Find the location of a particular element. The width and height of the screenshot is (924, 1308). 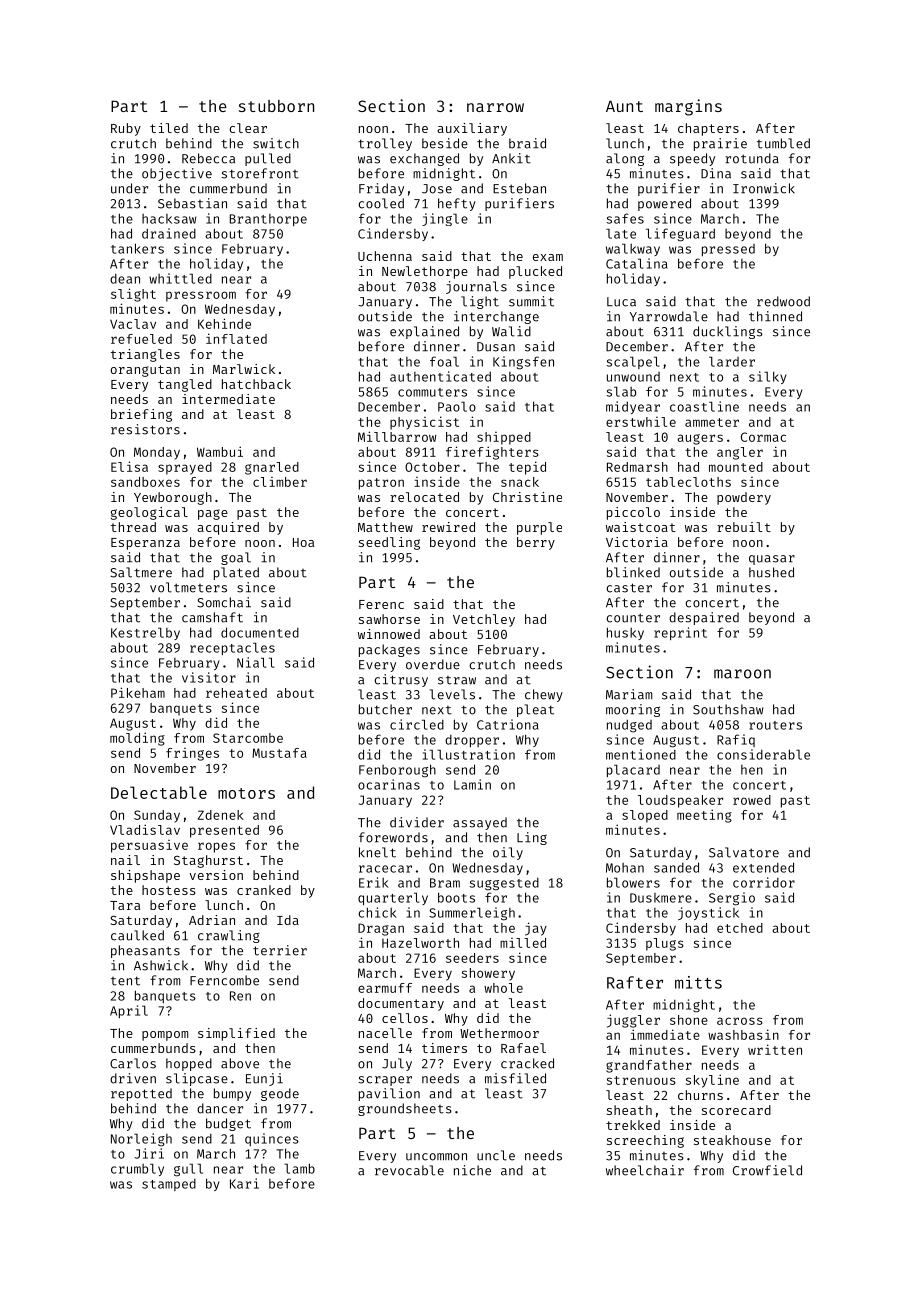

reheated is located at coordinates (236, 693).
